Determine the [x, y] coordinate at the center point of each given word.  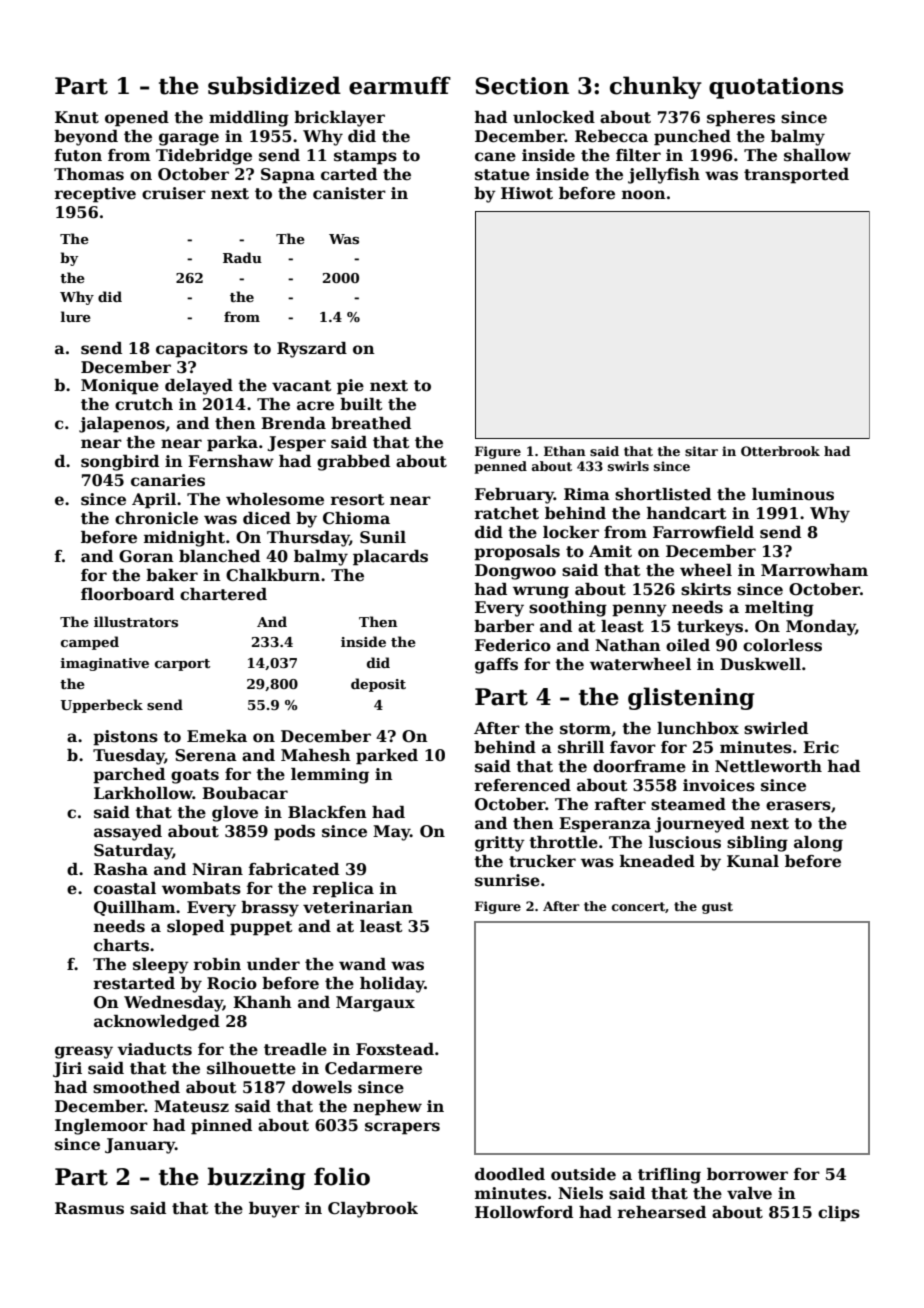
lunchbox [698, 728]
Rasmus [89, 1208]
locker [571, 532]
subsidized [274, 85]
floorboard [127, 594]
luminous [793, 494]
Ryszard [312, 350]
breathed [371, 423]
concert [638, 906]
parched [129, 776]
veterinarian [358, 907]
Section [522, 86]
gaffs [496, 666]
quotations [776, 88]
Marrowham [814, 570]
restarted [134, 983]
